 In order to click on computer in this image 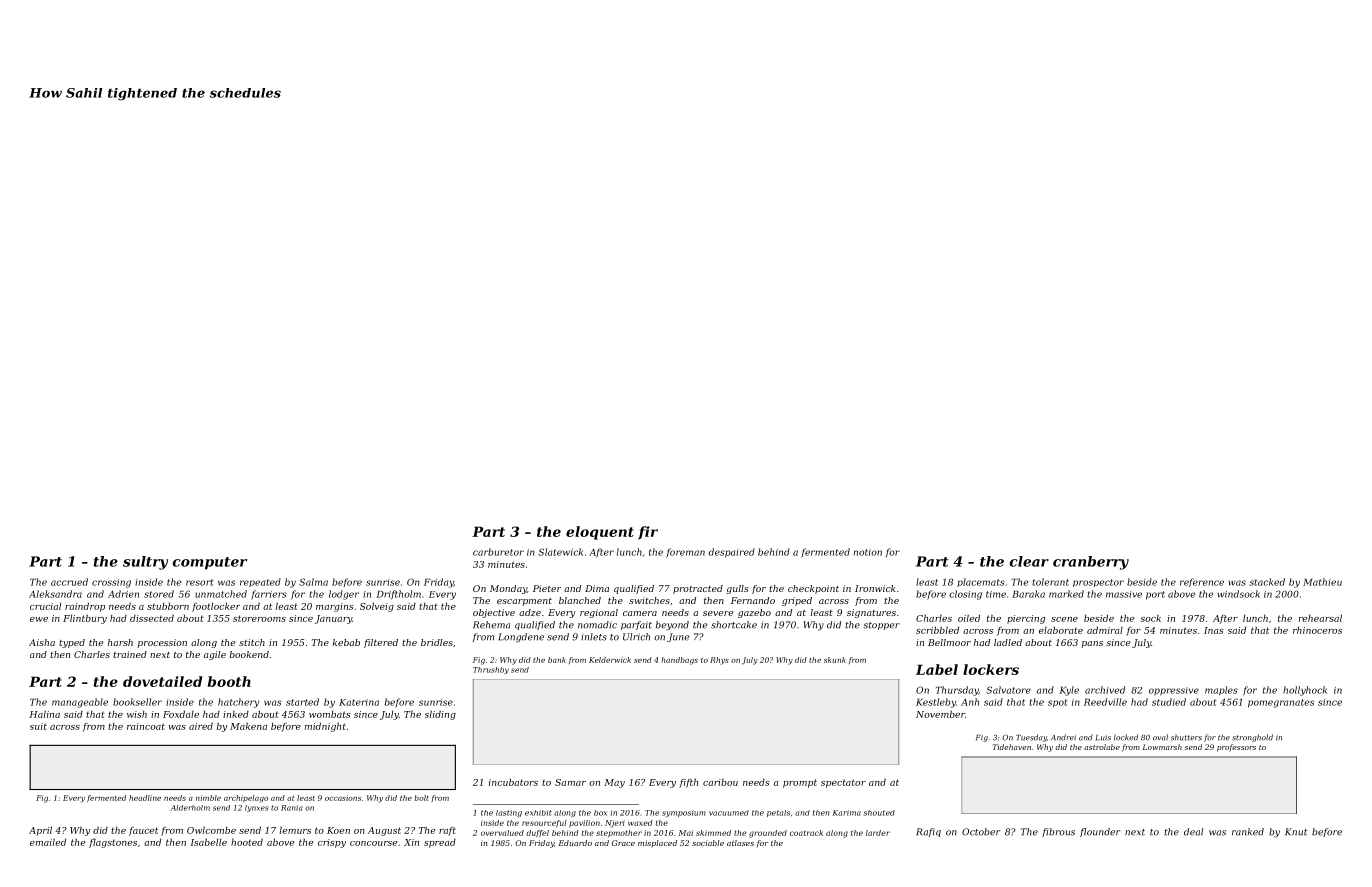, I will do `click(210, 563)`.
